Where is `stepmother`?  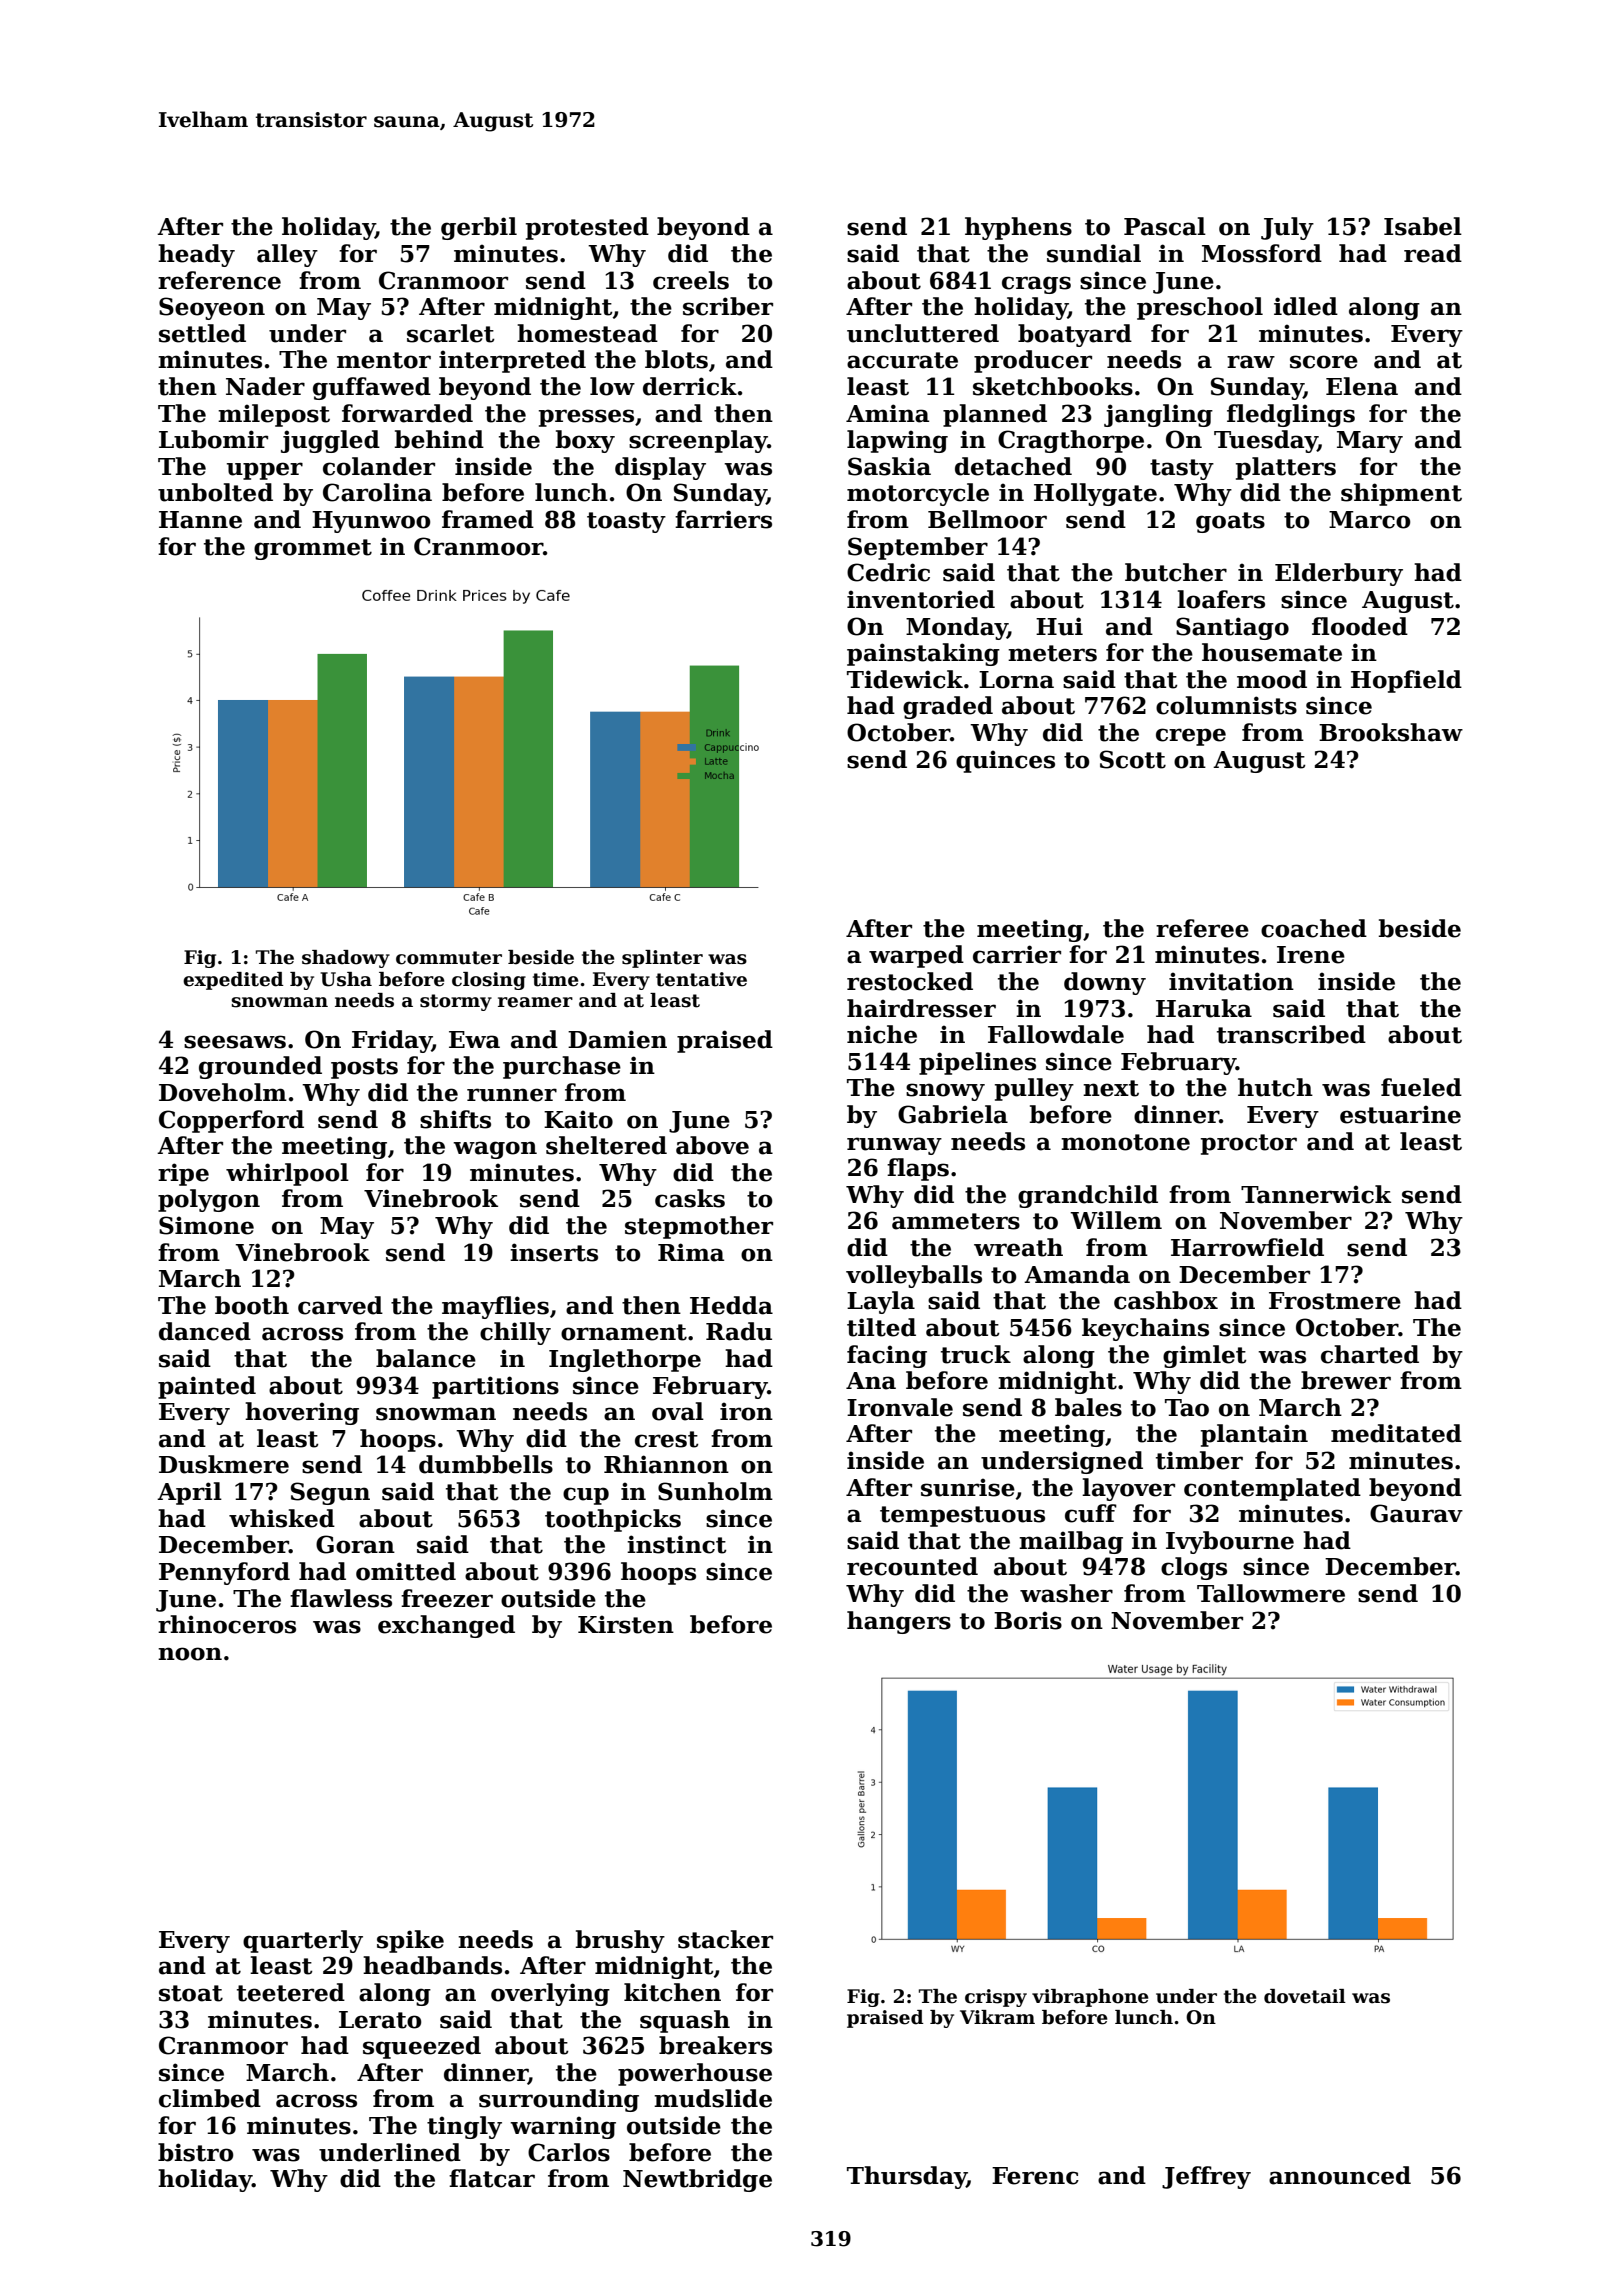 stepmother is located at coordinates (699, 1227).
